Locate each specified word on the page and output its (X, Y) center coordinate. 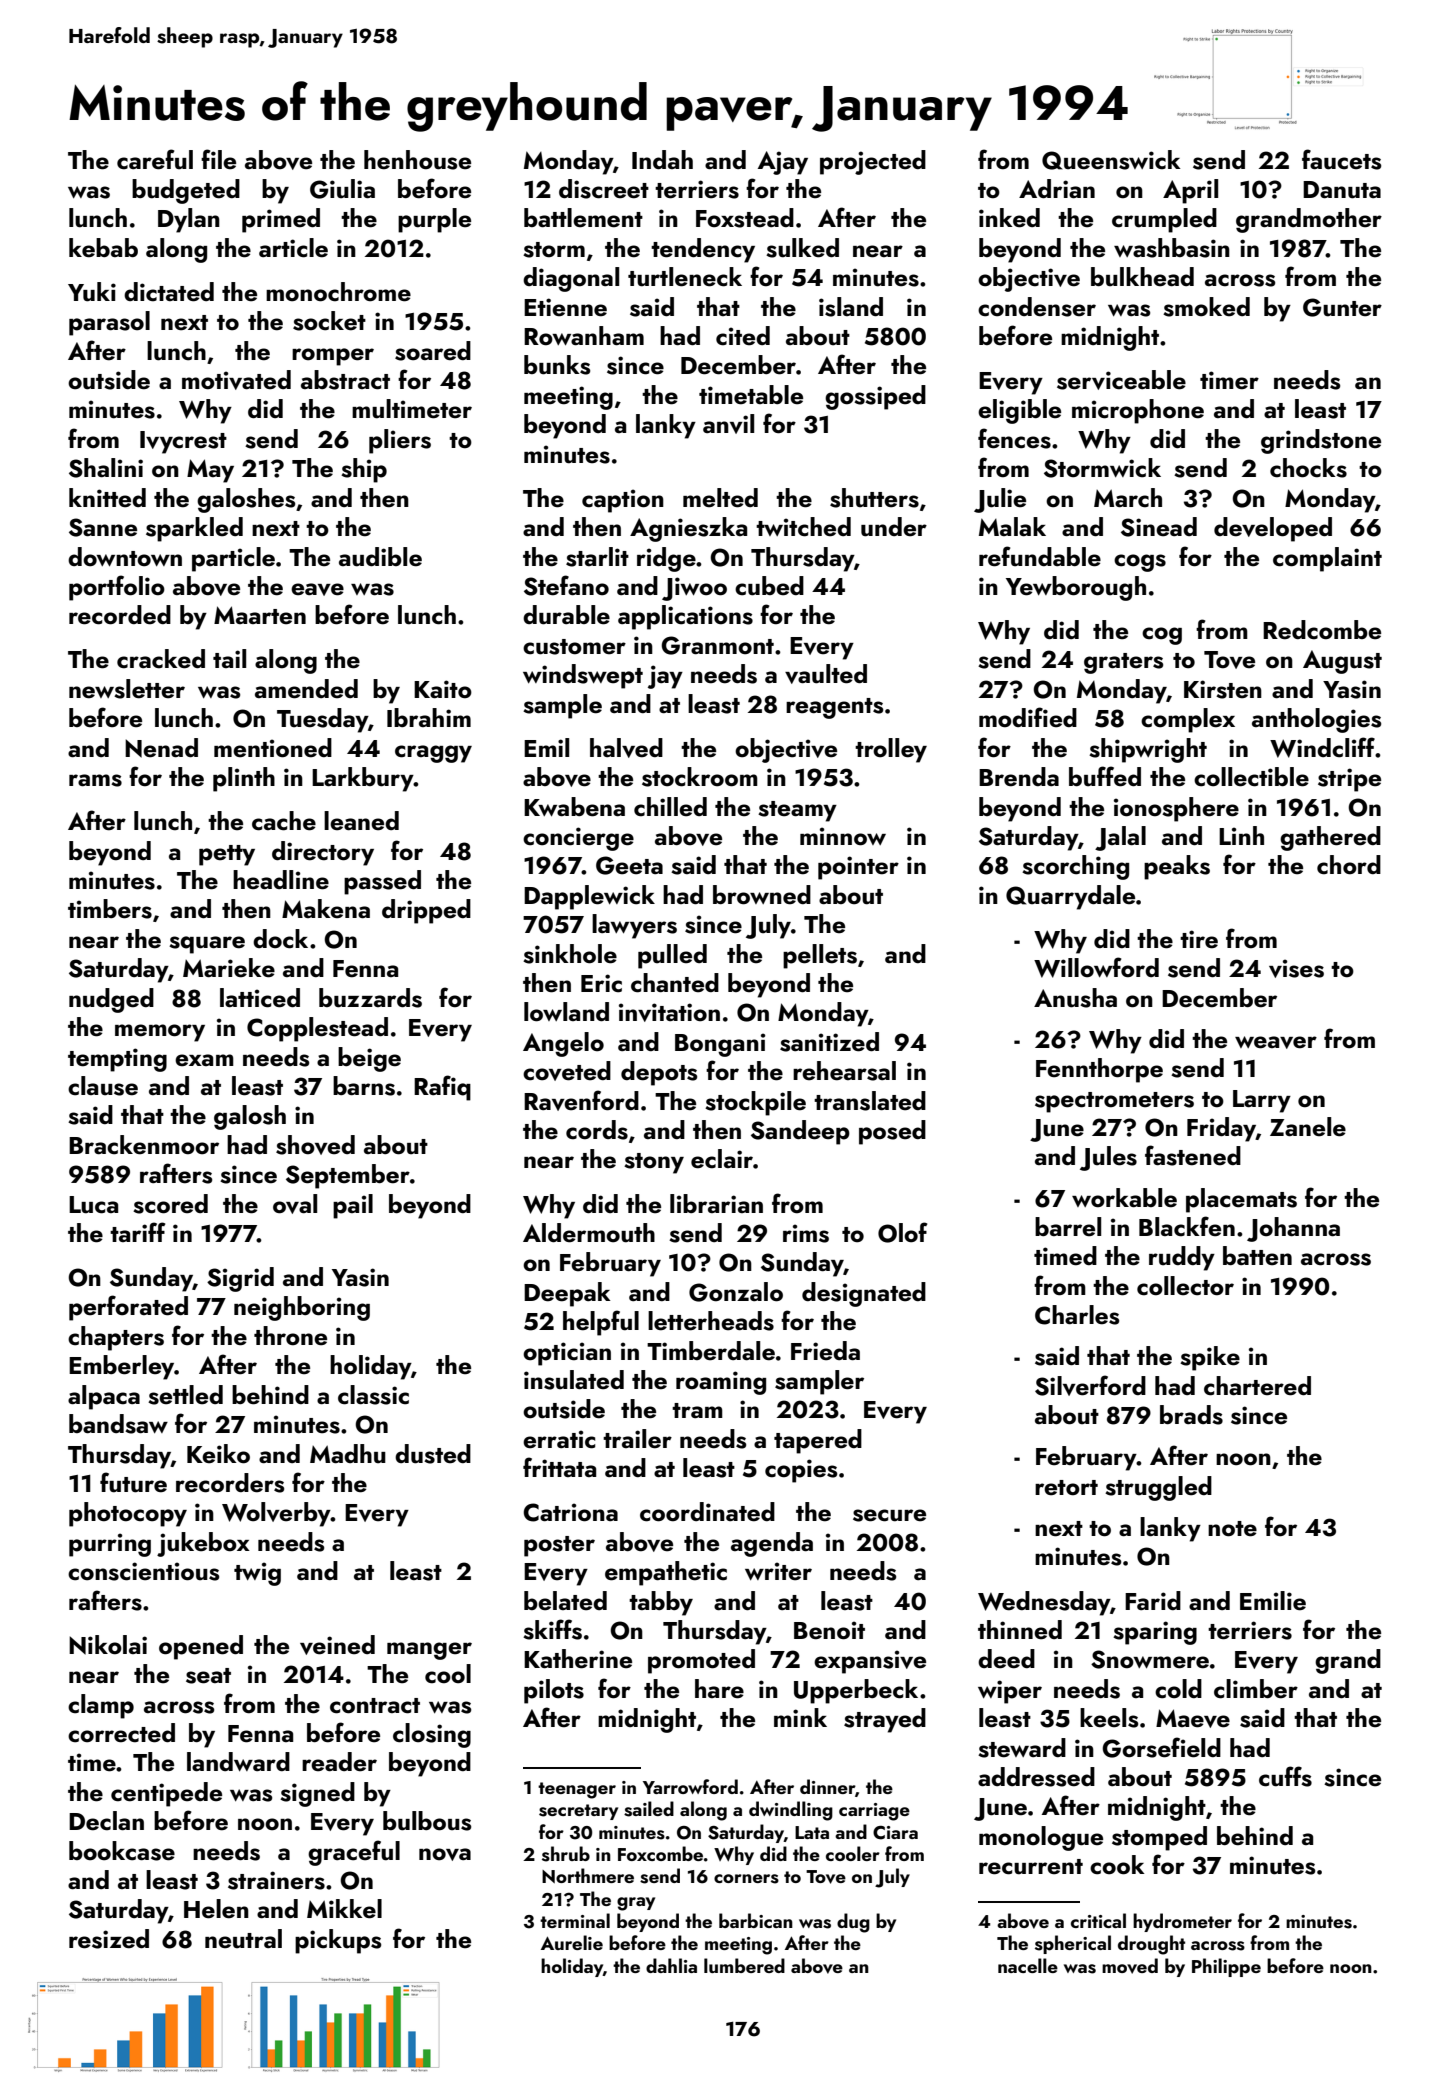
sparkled (194, 529)
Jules (1108, 1158)
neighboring (302, 1308)
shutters (874, 498)
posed (892, 1132)
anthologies (1316, 720)
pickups (338, 1941)
